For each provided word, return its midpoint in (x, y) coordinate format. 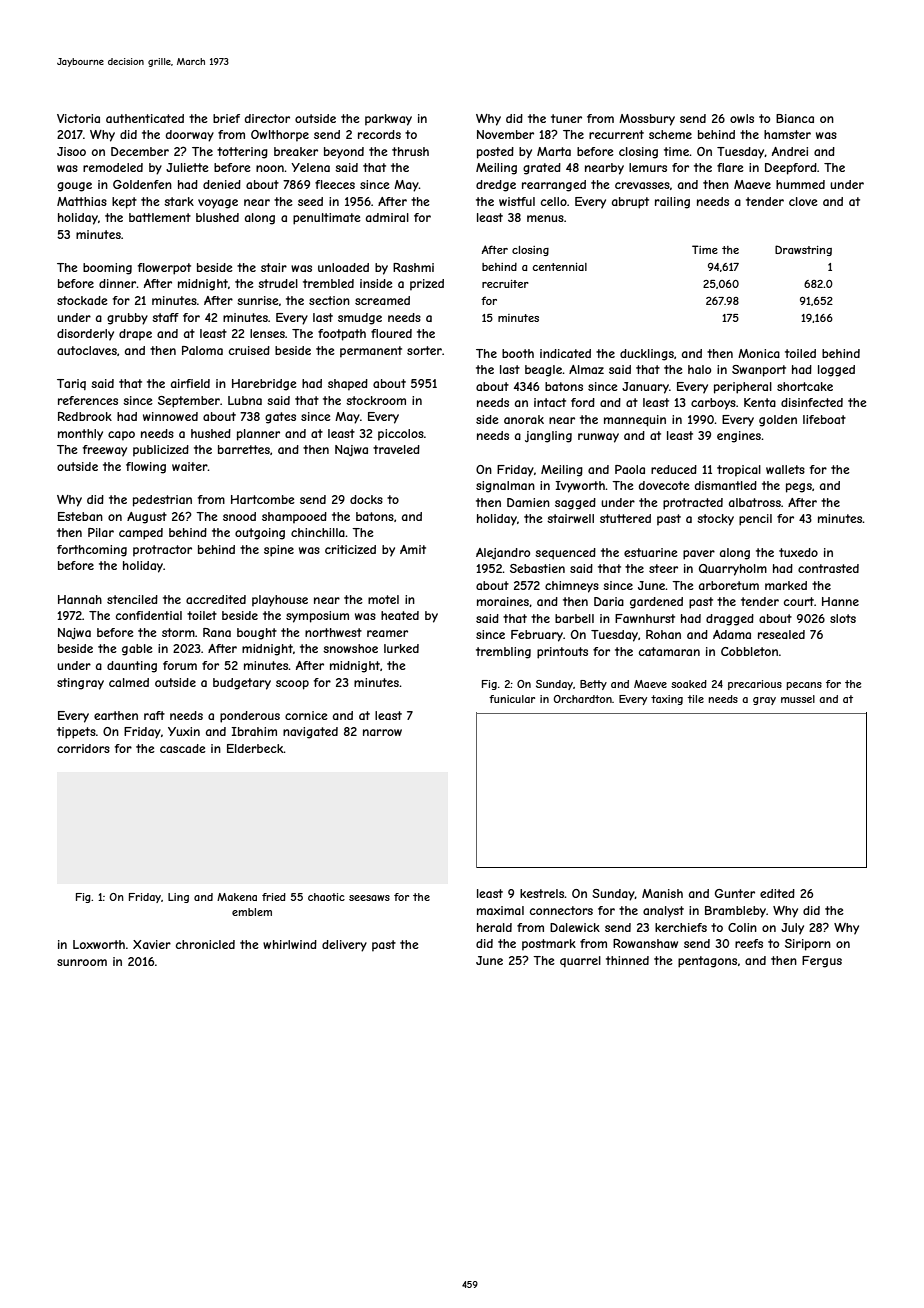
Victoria (78, 118)
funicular (512, 699)
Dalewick (575, 927)
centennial (559, 267)
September (189, 402)
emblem (252, 912)
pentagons (707, 962)
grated (542, 169)
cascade (183, 748)
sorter (424, 350)
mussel (798, 699)
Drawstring (803, 250)
